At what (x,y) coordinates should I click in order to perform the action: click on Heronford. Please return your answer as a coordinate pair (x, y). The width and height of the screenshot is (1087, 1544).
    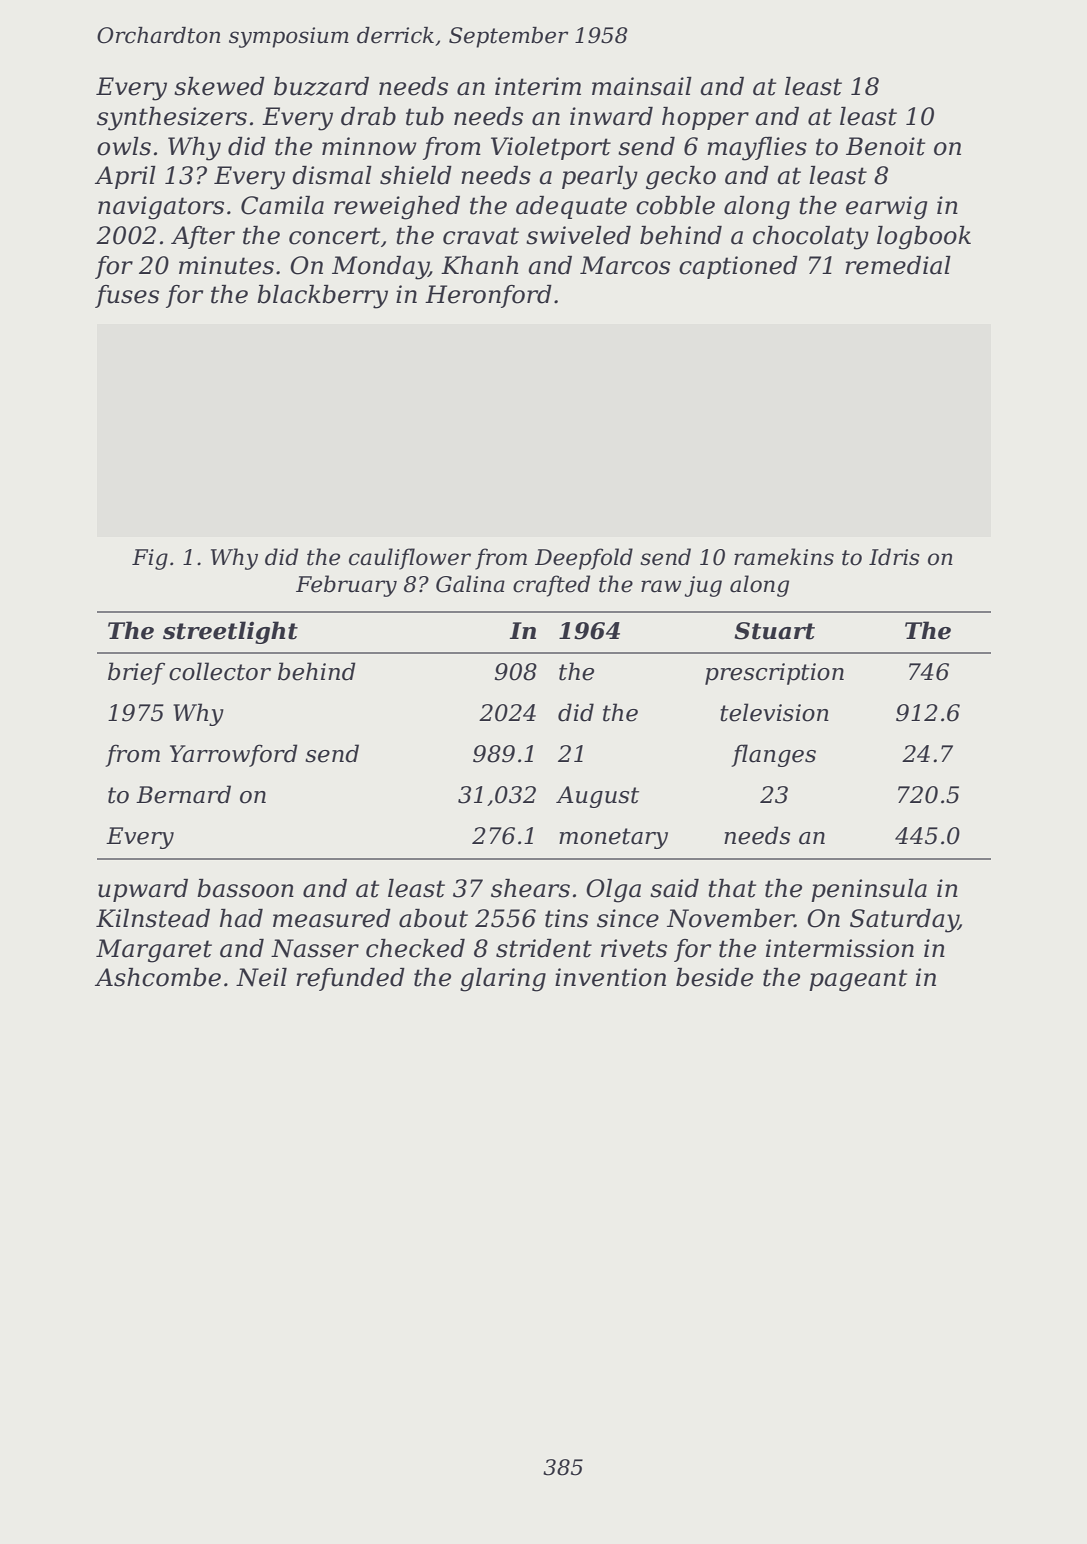
    Looking at the image, I should click on (488, 296).
